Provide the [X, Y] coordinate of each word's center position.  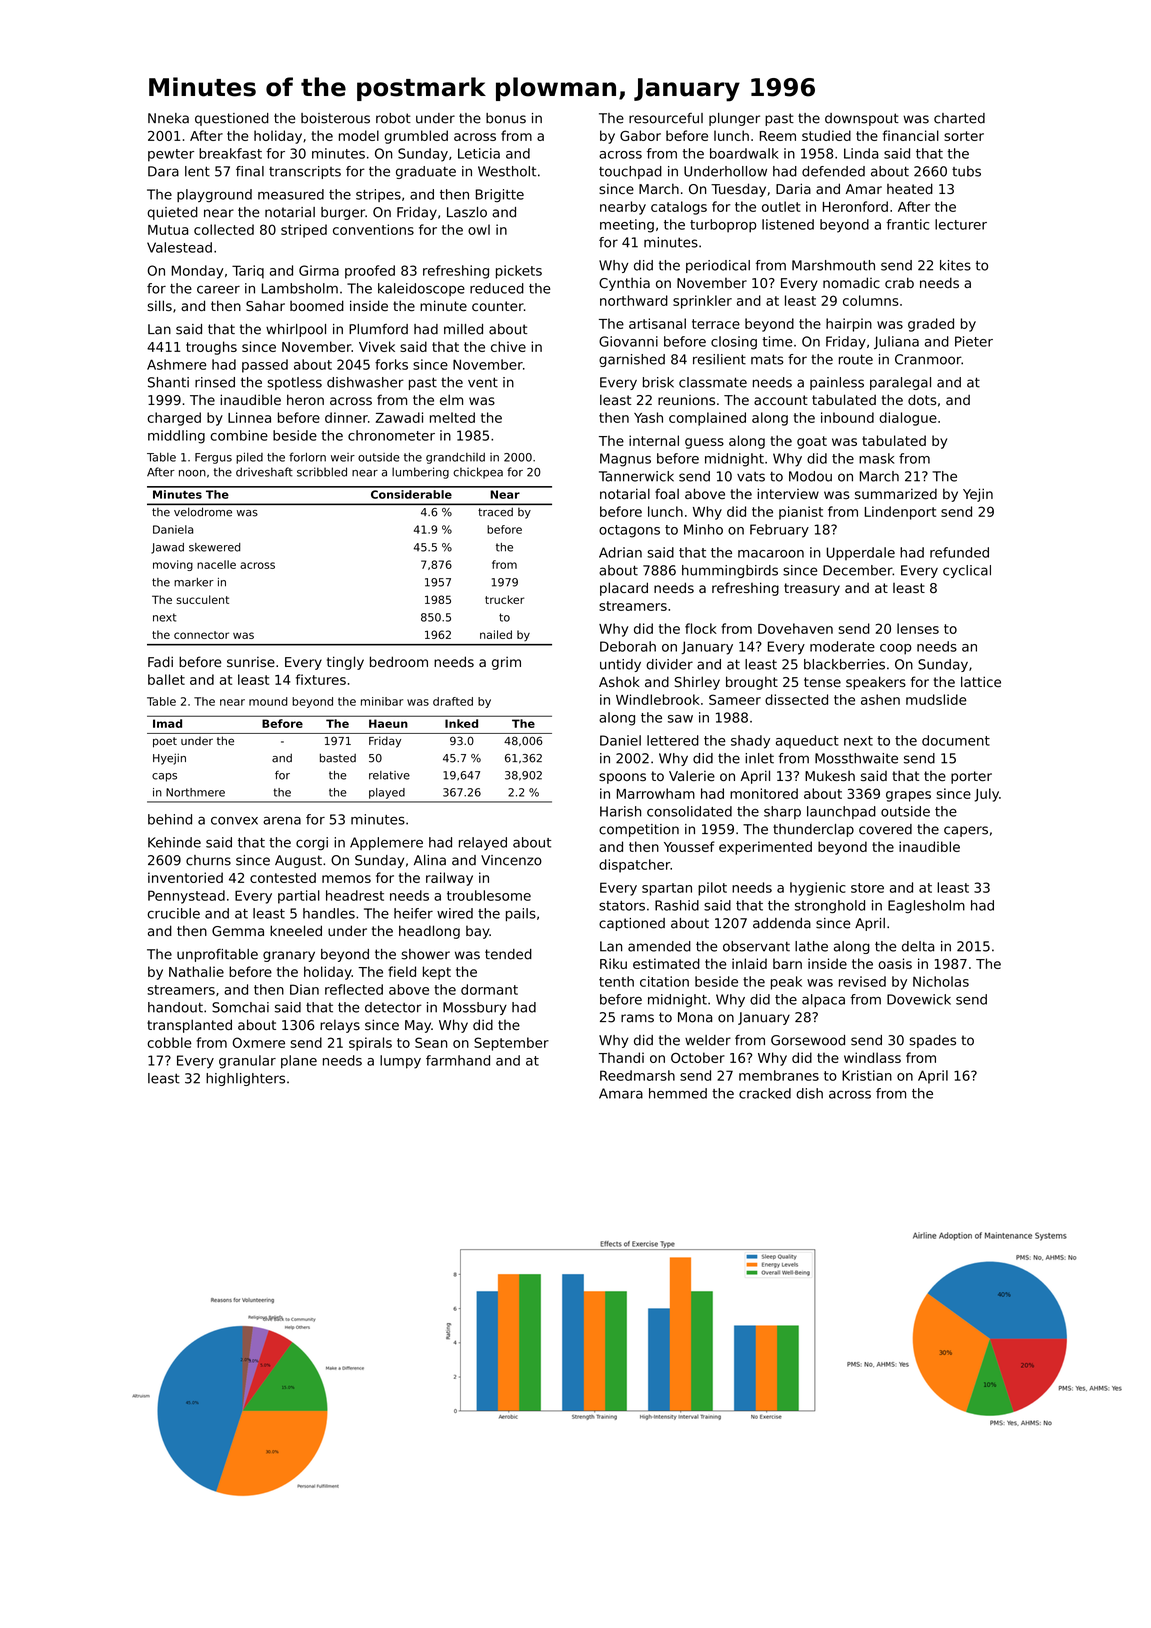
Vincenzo [511, 860]
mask [877, 458]
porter [971, 777]
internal [654, 440]
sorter [964, 136]
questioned [232, 119]
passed [265, 366]
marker [194, 582]
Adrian [620, 552]
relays [340, 1026]
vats [751, 477]
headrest [355, 895]
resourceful [666, 118]
